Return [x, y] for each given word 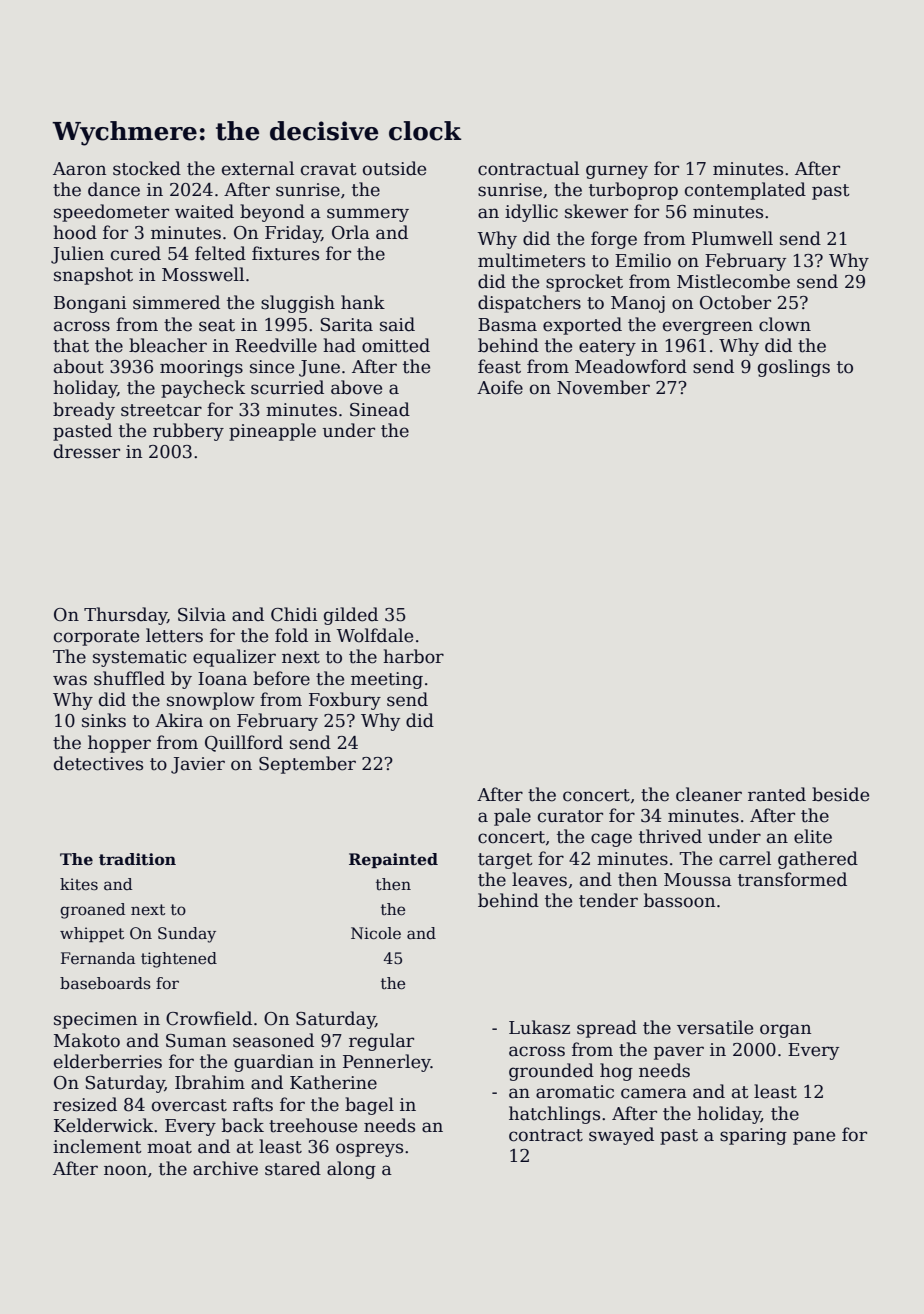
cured [136, 253]
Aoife [500, 387]
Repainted [393, 860]
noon [125, 1170]
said [397, 324]
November [603, 387]
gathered [818, 860]
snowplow [211, 701]
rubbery [188, 432]
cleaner [709, 794]
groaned [92, 911]
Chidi [294, 614]
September [307, 765]
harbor [413, 656]
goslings [794, 368]
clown [785, 324]
